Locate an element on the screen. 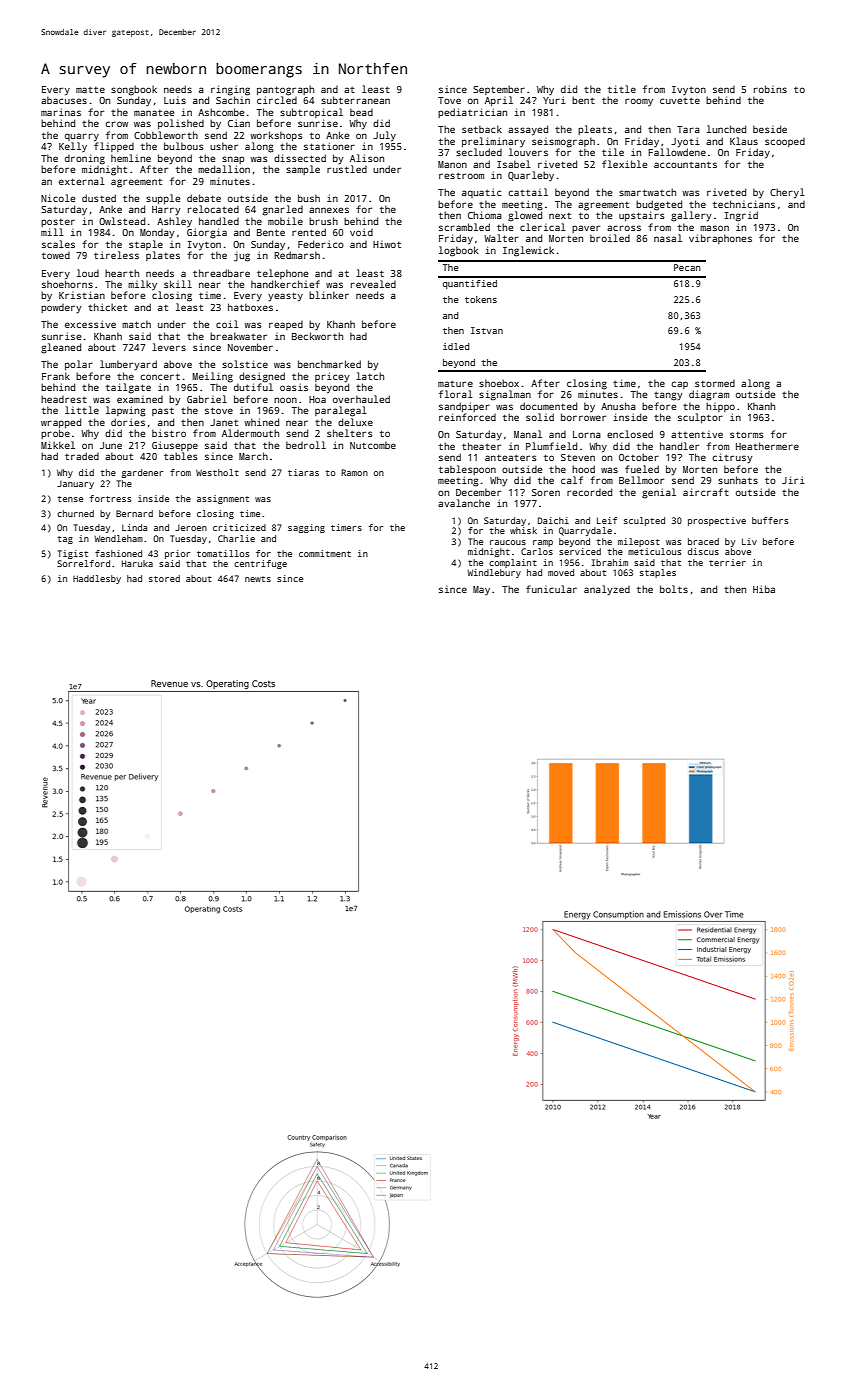  subterranean is located at coordinates (355, 100).
